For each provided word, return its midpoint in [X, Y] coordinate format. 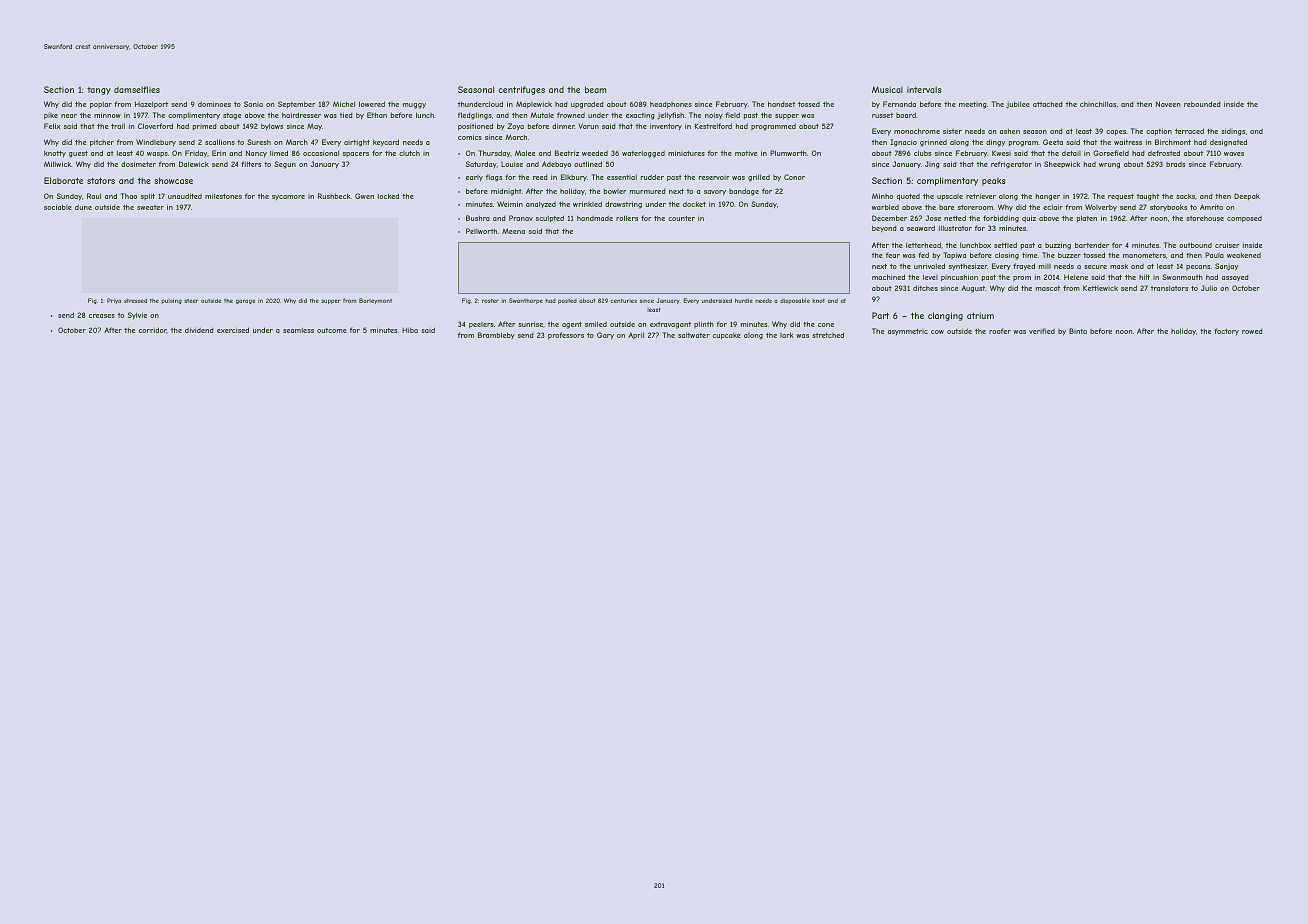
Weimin [510, 204]
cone [826, 325]
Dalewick [194, 164]
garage [245, 301]
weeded [595, 153]
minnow [107, 115]
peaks [994, 182]
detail [1071, 153]
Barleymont [375, 301]
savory [715, 193]
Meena [513, 231]
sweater [150, 207]
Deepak [1247, 197]
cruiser [1227, 245]
